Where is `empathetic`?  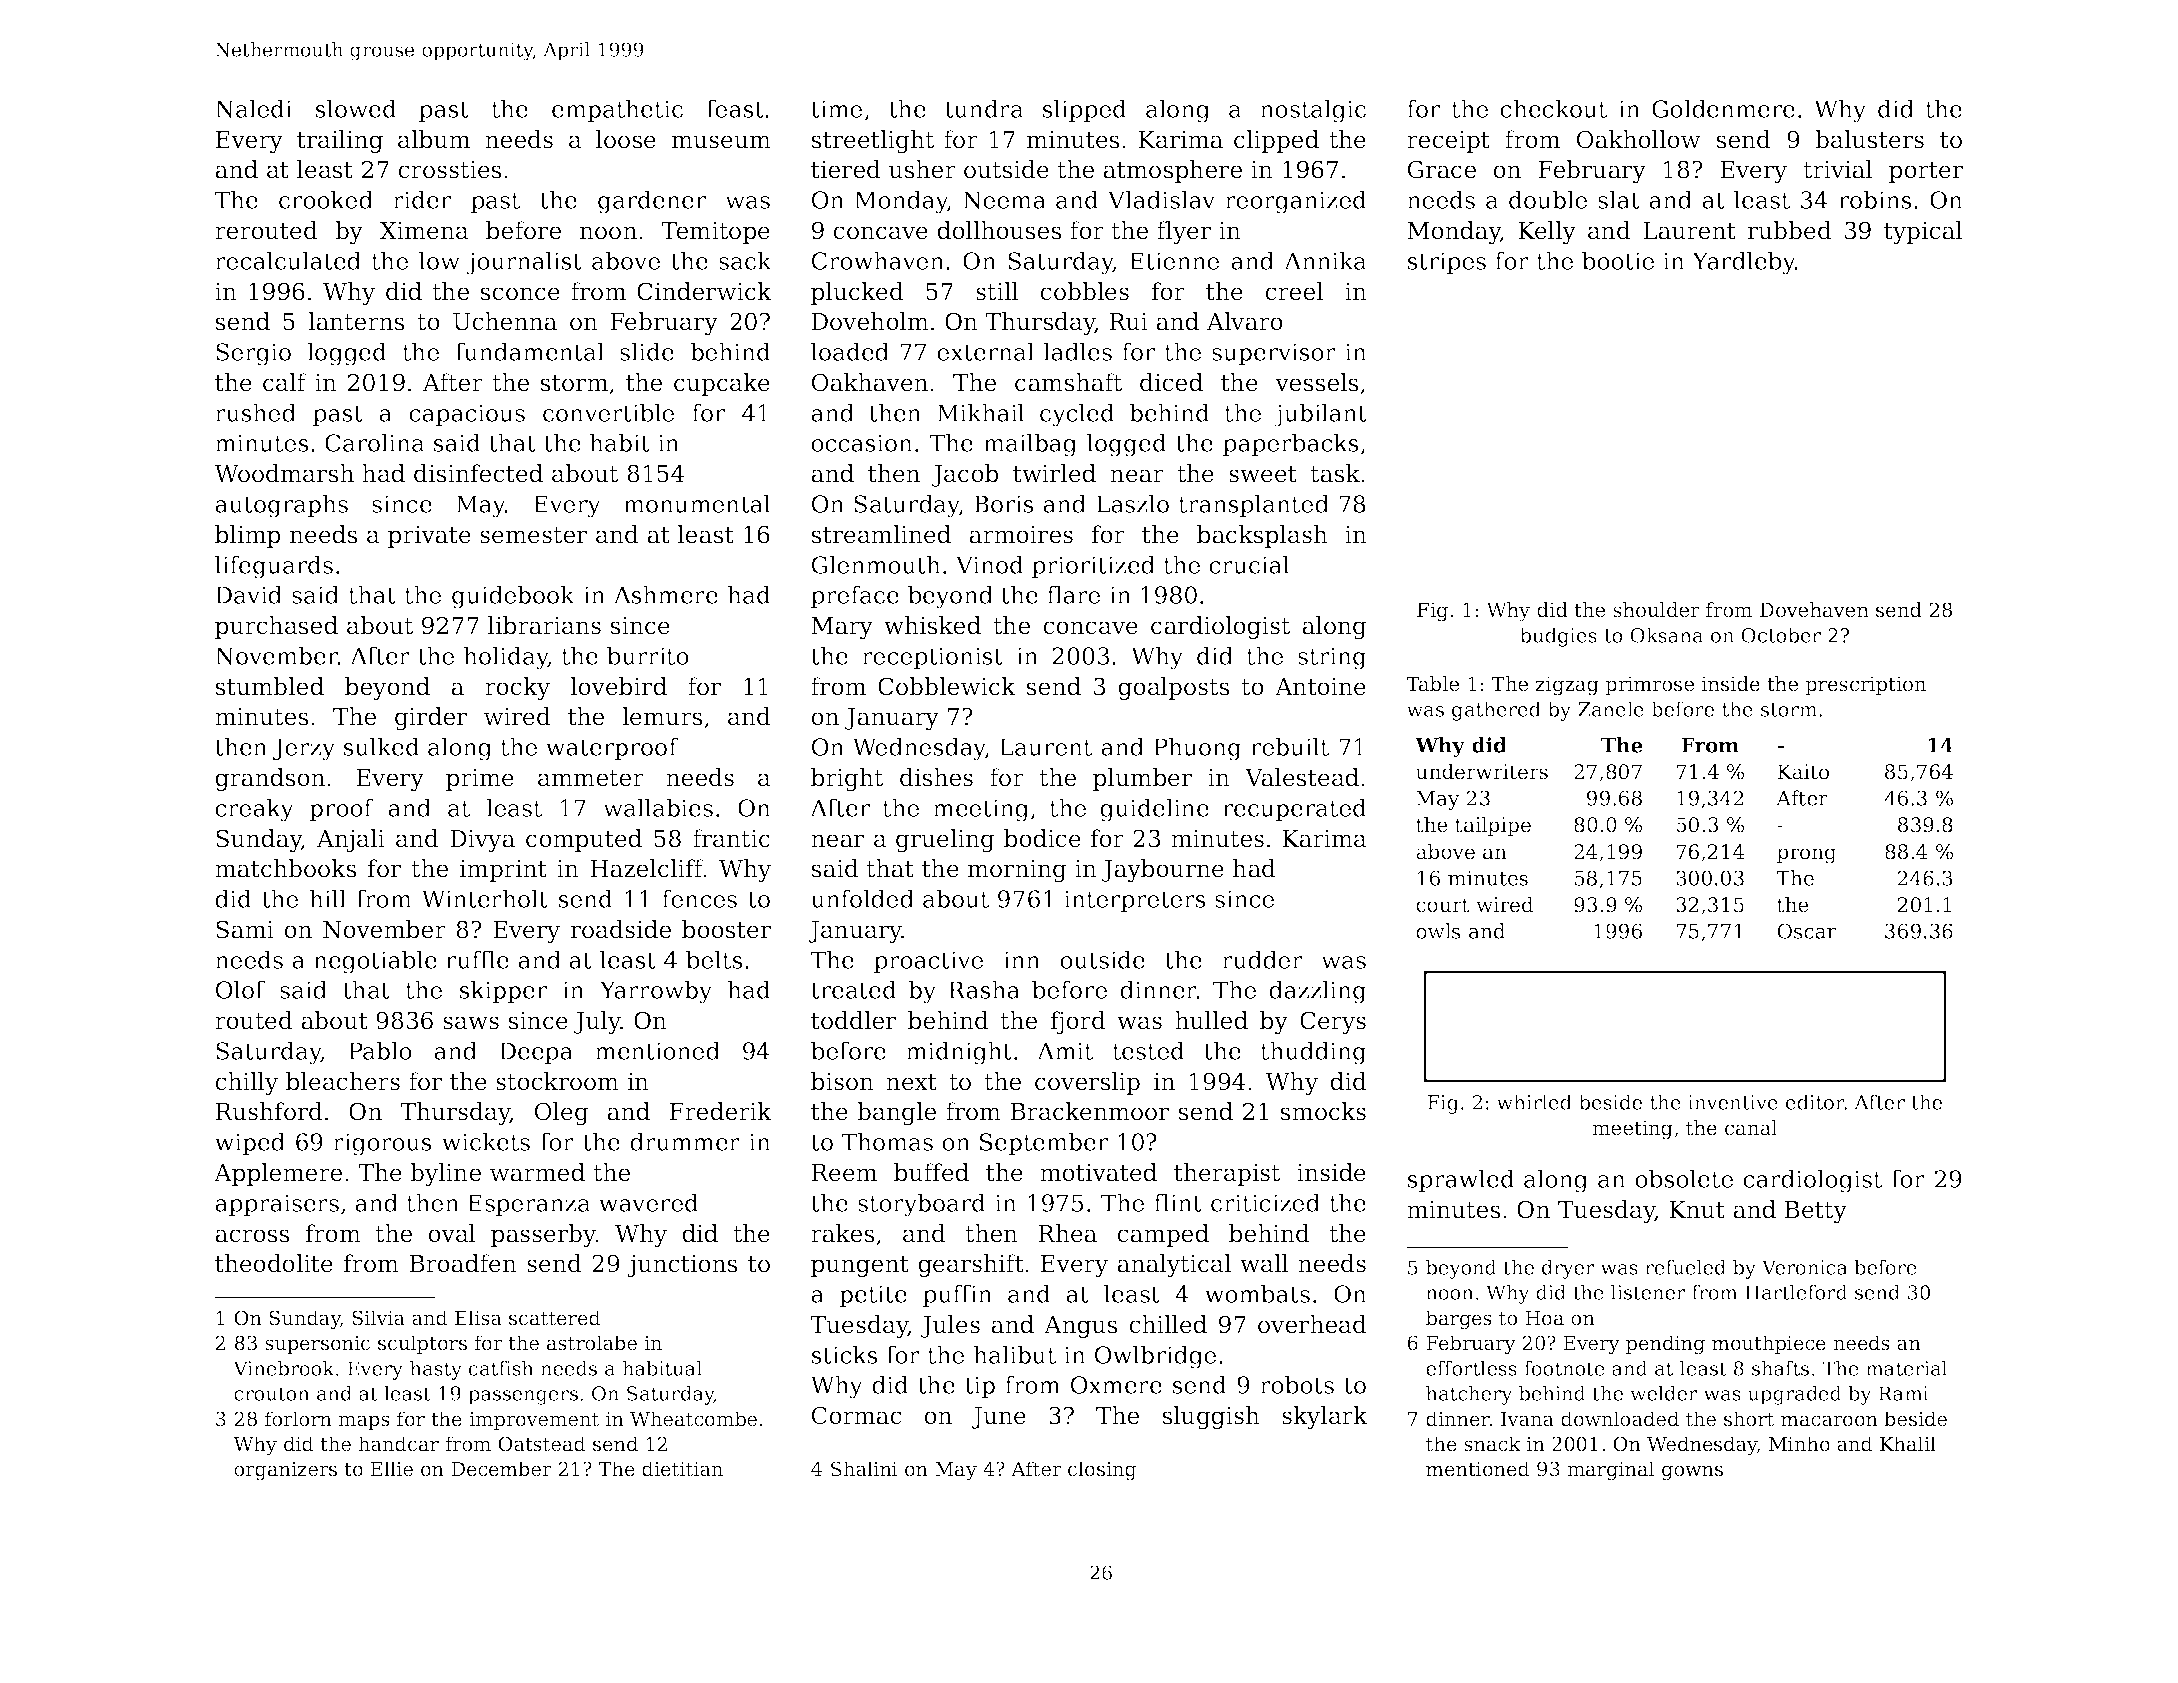 empathetic is located at coordinates (617, 111).
